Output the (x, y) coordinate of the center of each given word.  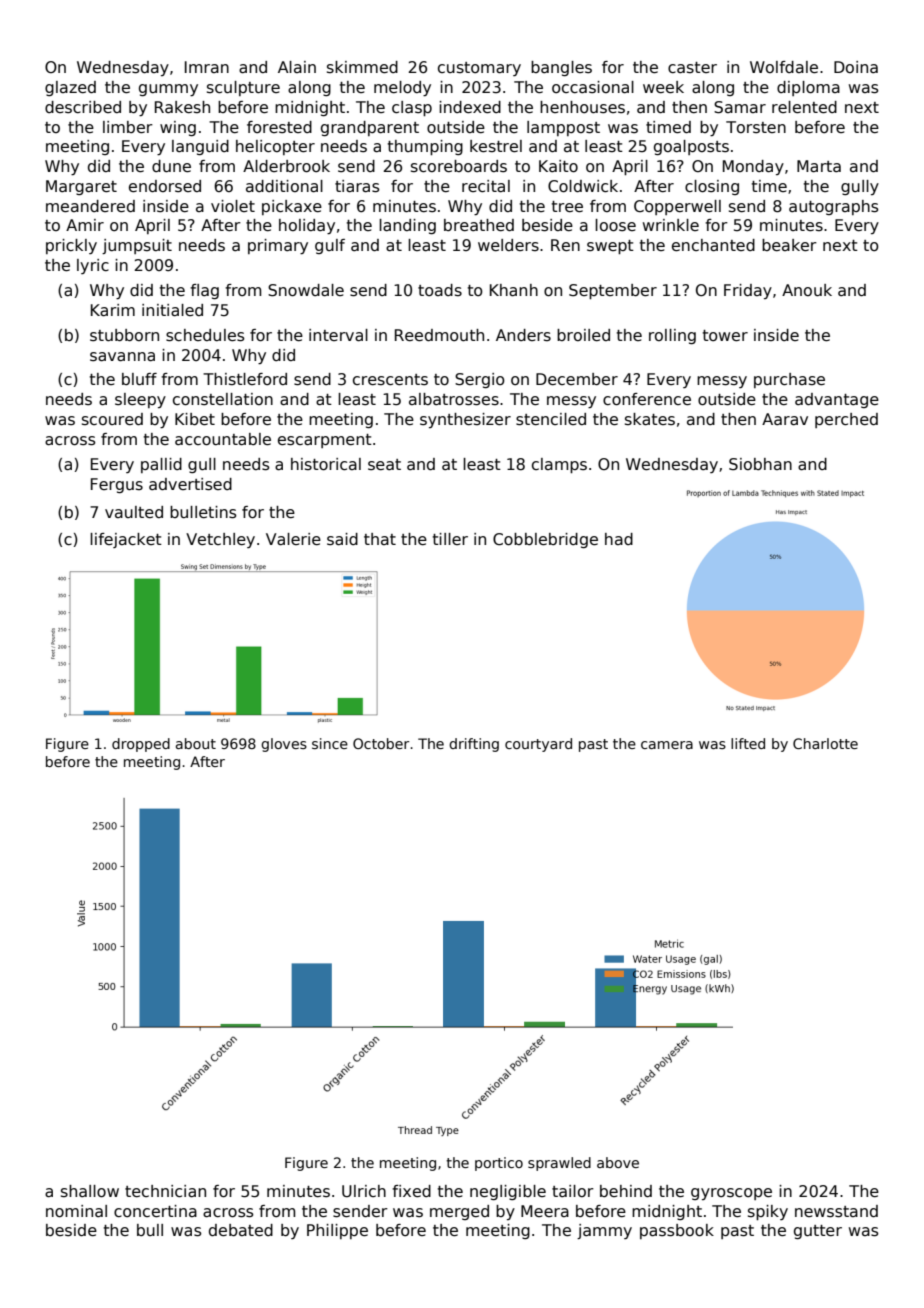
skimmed (362, 67)
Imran (207, 67)
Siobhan (760, 464)
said (342, 539)
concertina (155, 1211)
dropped (141, 745)
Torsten (756, 127)
